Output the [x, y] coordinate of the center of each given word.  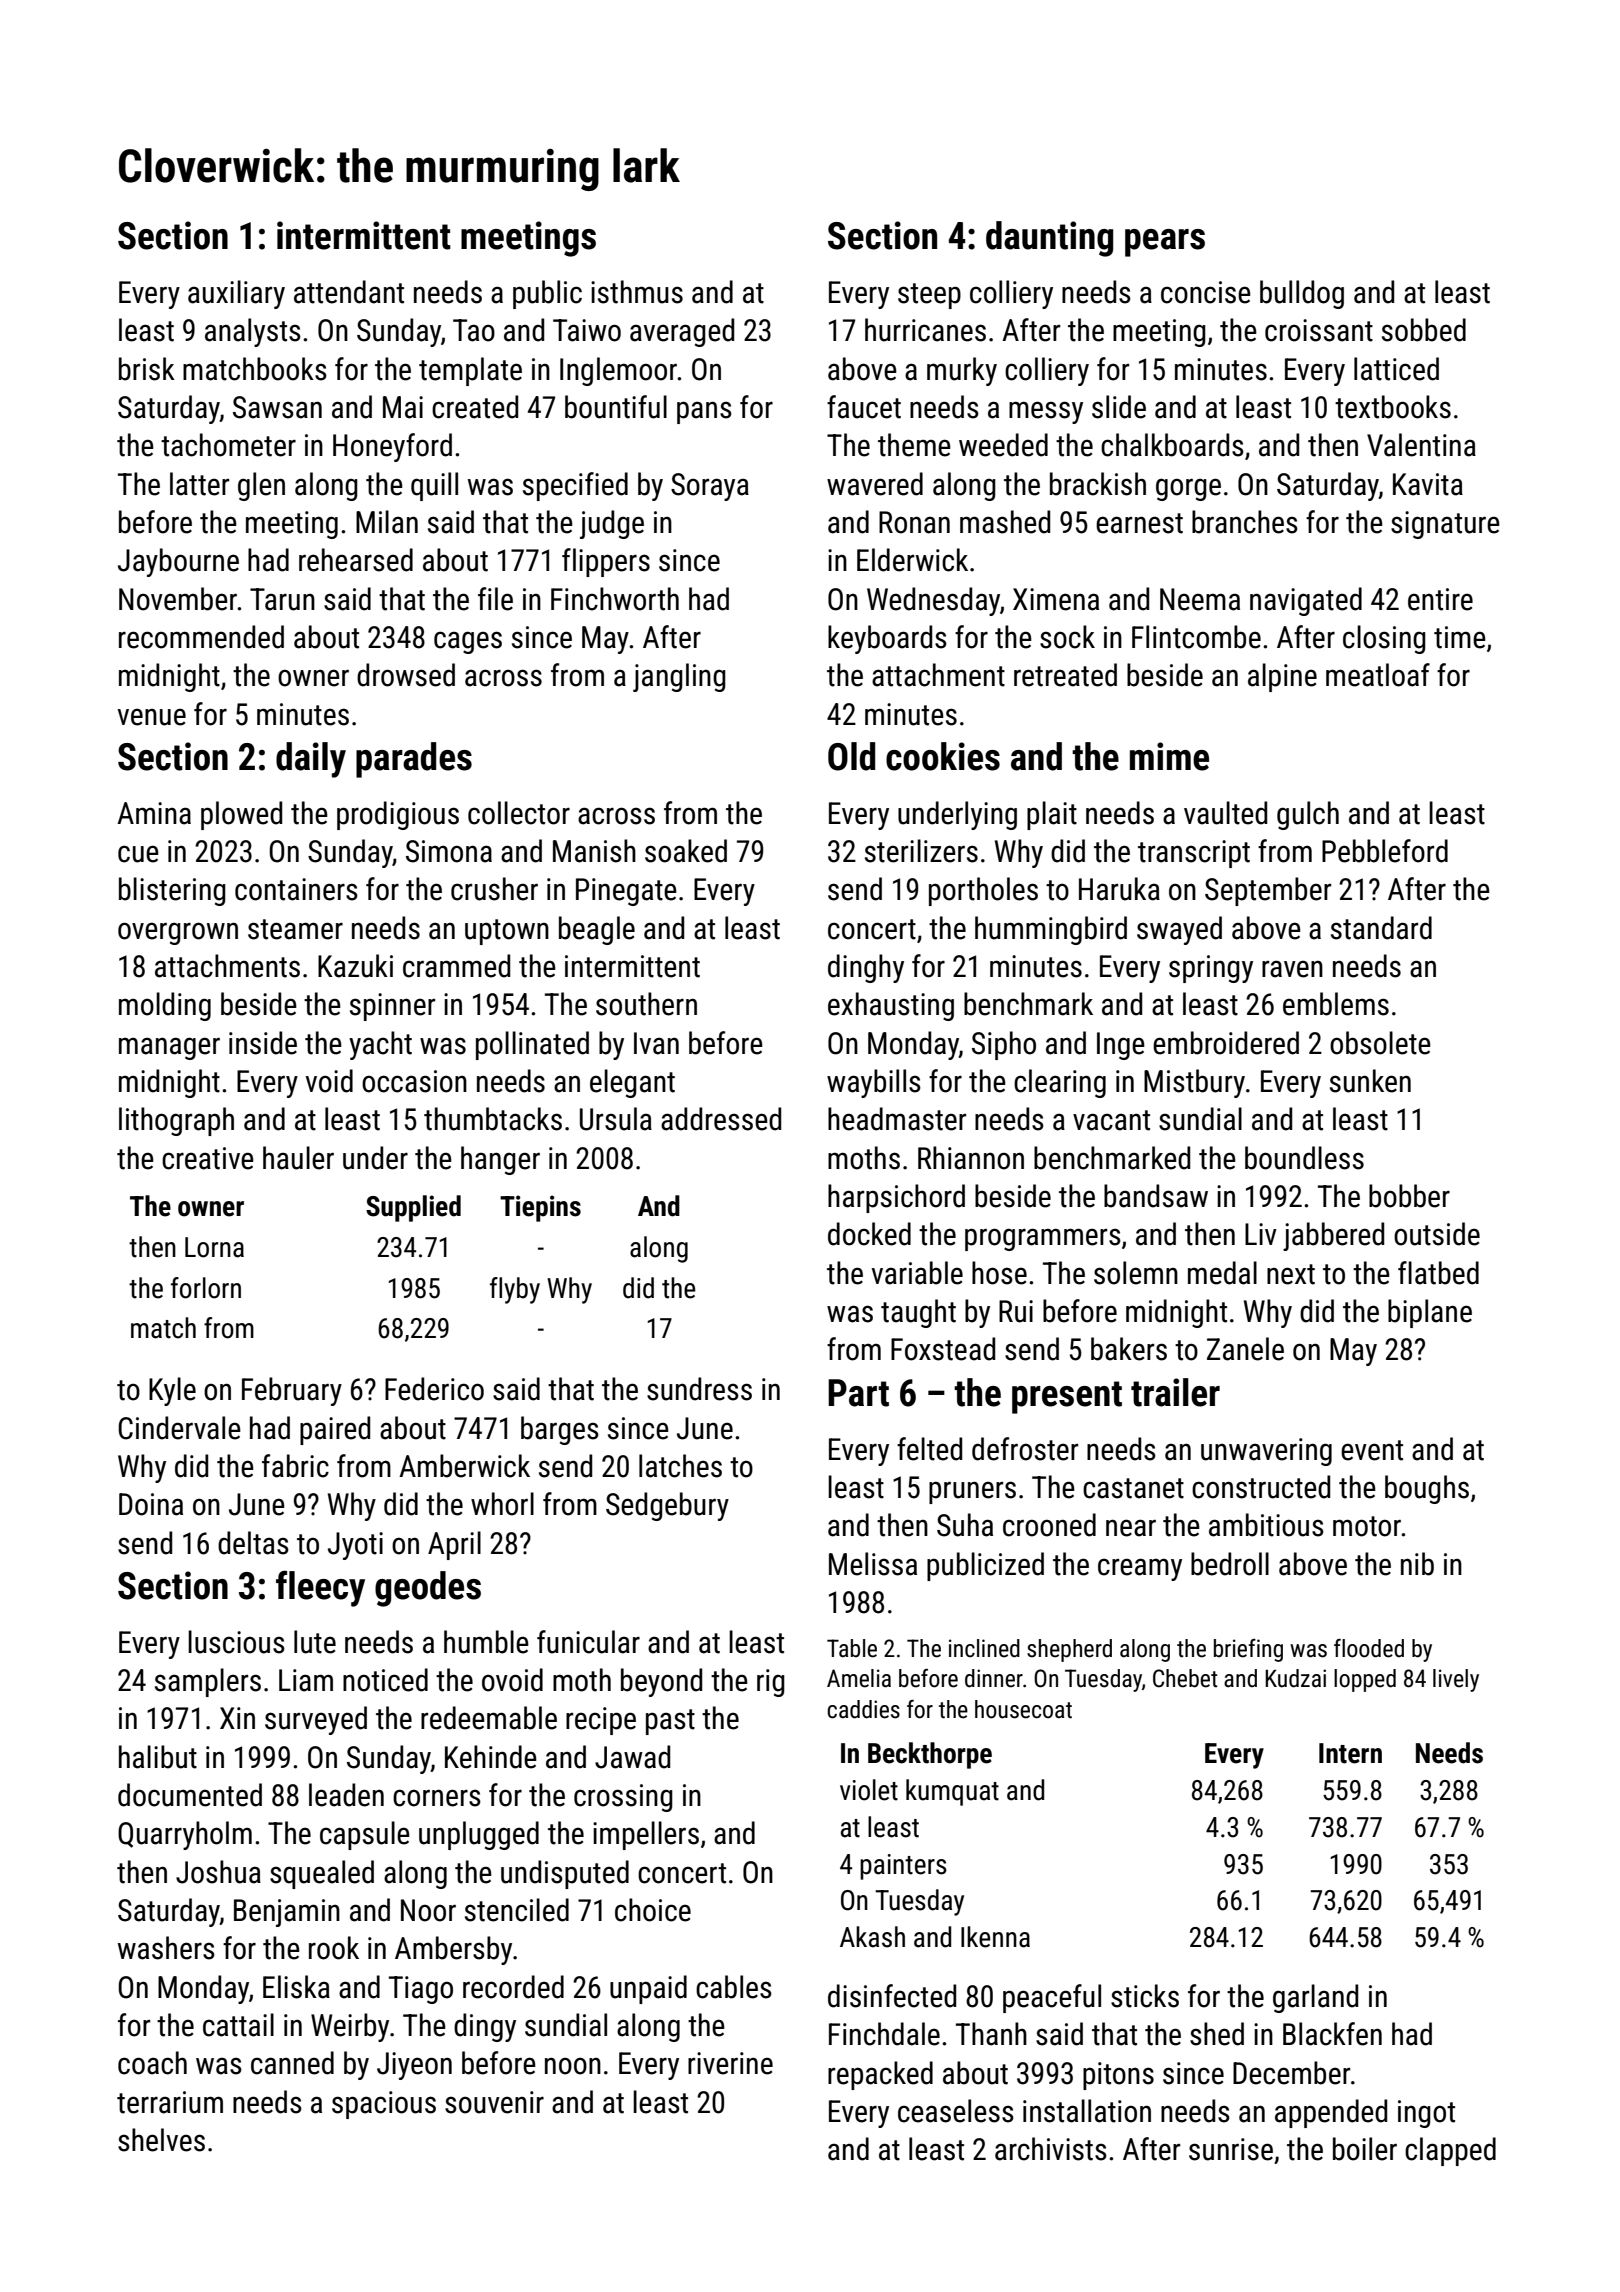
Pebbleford [1385, 851]
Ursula [616, 1119]
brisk [147, 369]
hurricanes [925, 330]
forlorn [206, 1288]
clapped [1450, 2151]
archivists [1051, 2149]
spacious [384, 2105]
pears [1165, 243]
